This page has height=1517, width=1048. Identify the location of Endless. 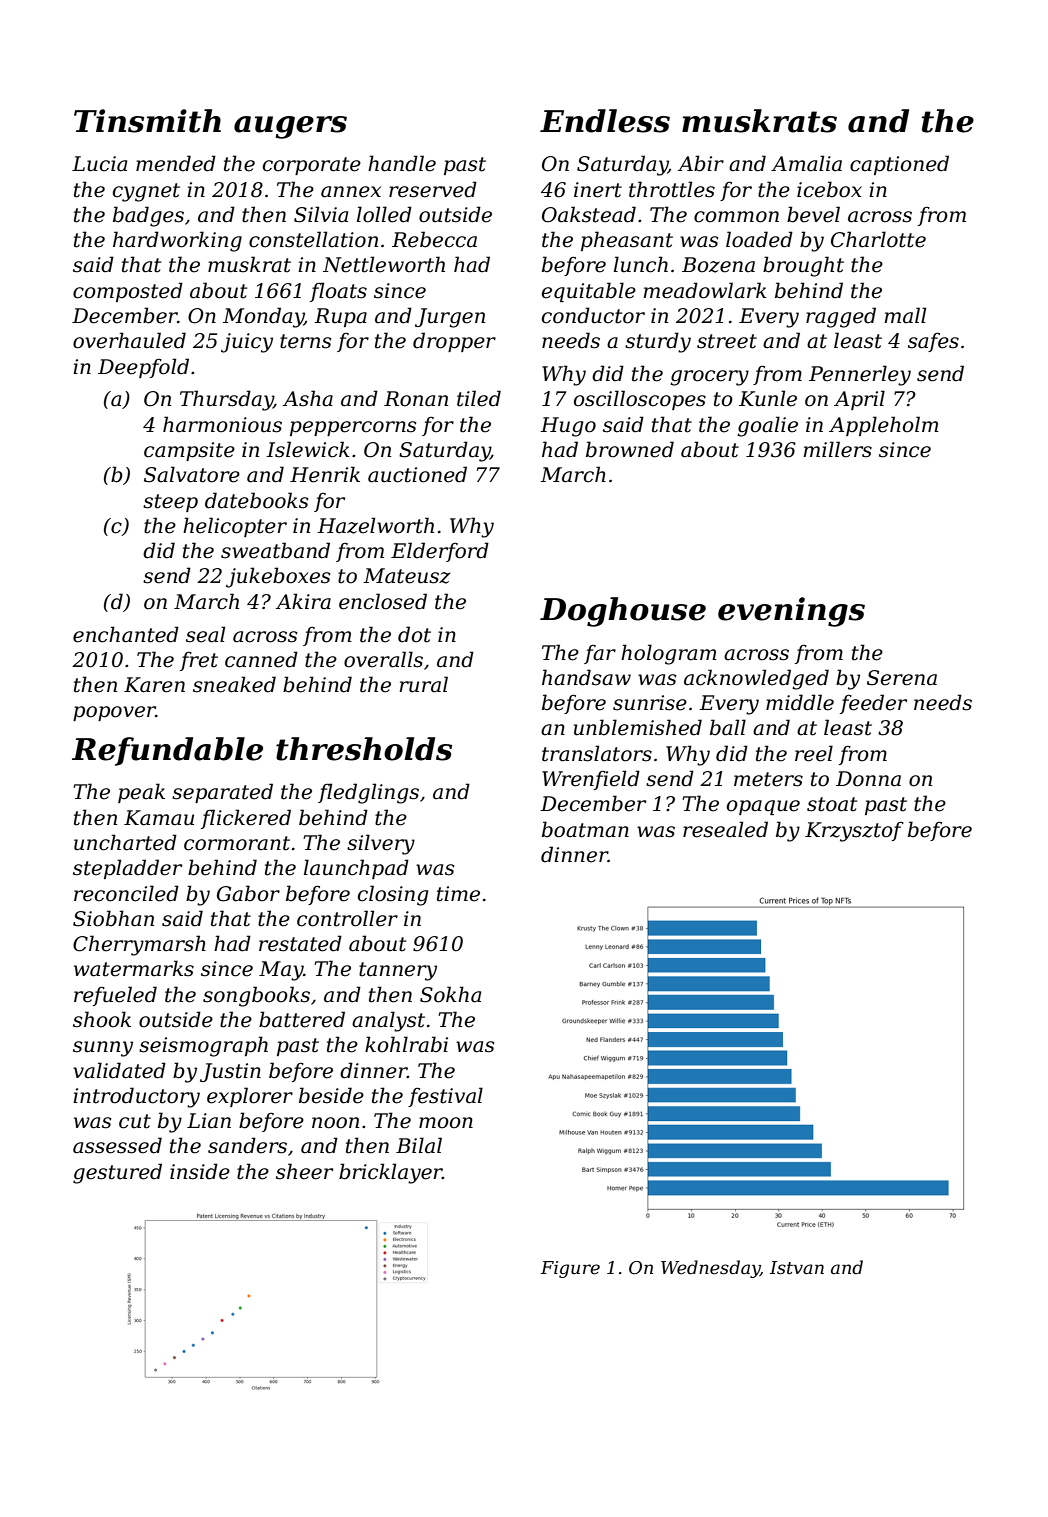
(605, 121).
